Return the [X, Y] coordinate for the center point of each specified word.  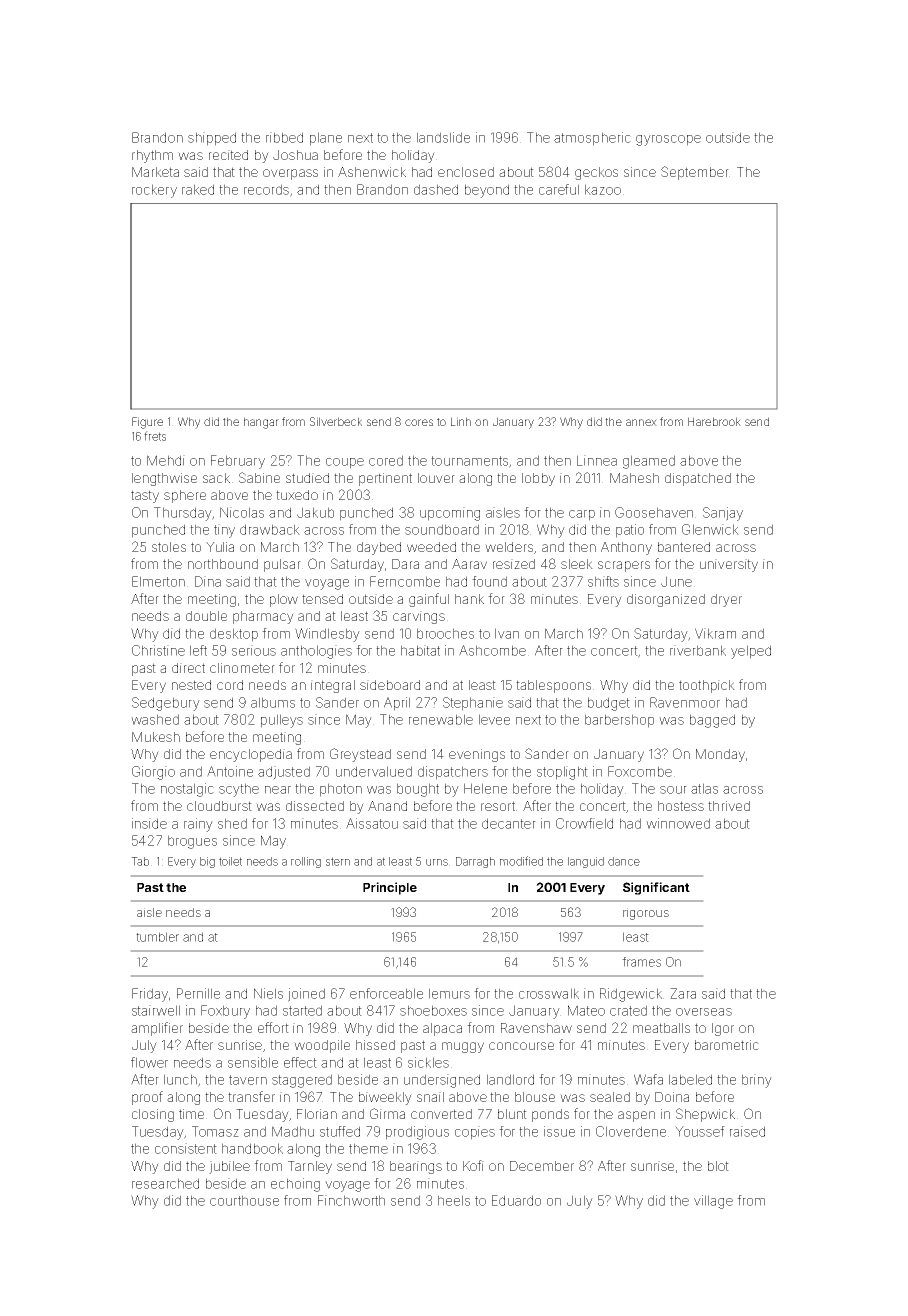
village [713, 1202]
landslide [443, 137]
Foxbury [225, 1012]
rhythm [152, 156]
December [542, 1166]
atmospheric [592, 139]
